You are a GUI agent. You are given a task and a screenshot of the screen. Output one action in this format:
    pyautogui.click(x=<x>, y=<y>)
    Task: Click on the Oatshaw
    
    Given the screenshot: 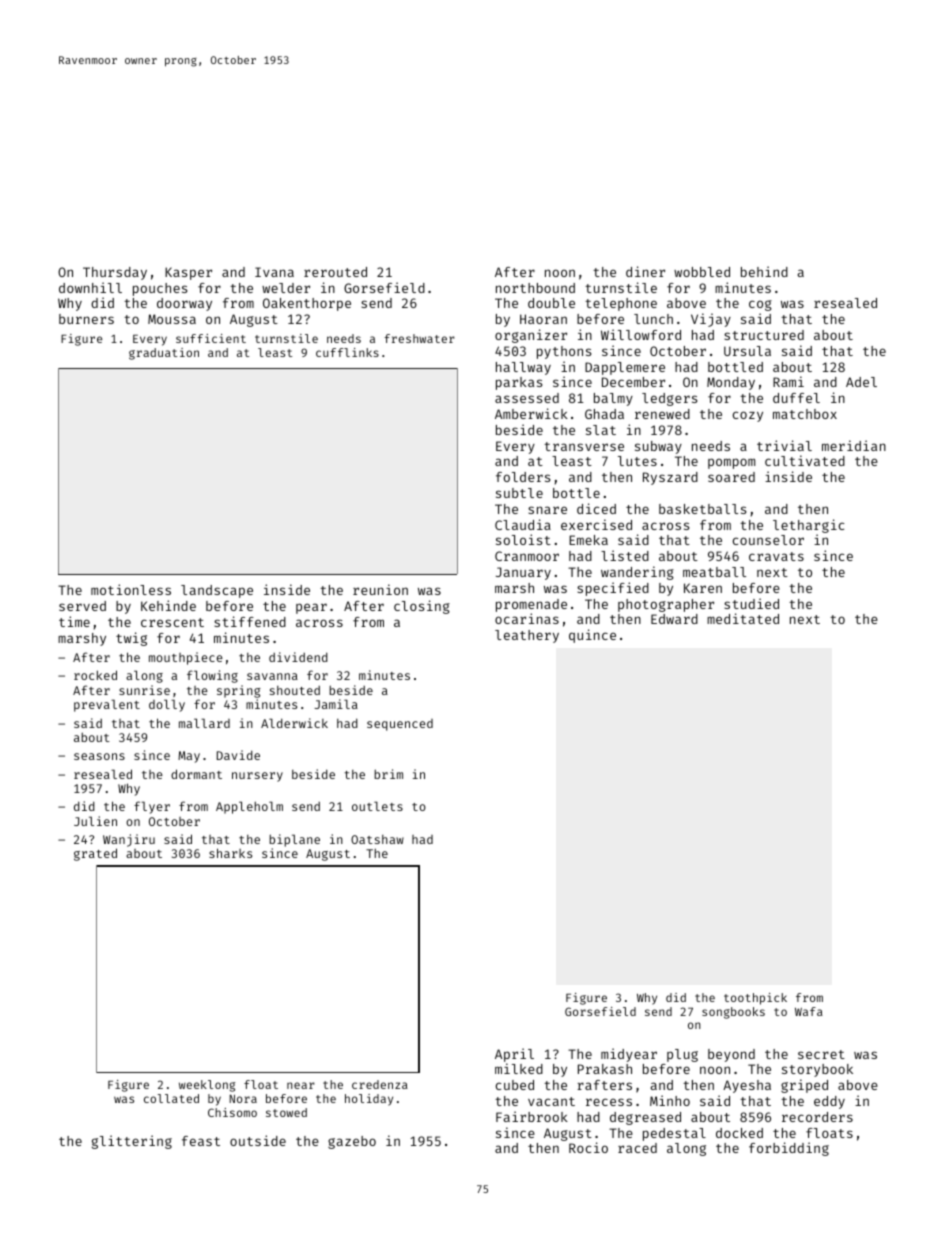 What is the action you would take?
    pyautogui.click(x=377, y=839)
